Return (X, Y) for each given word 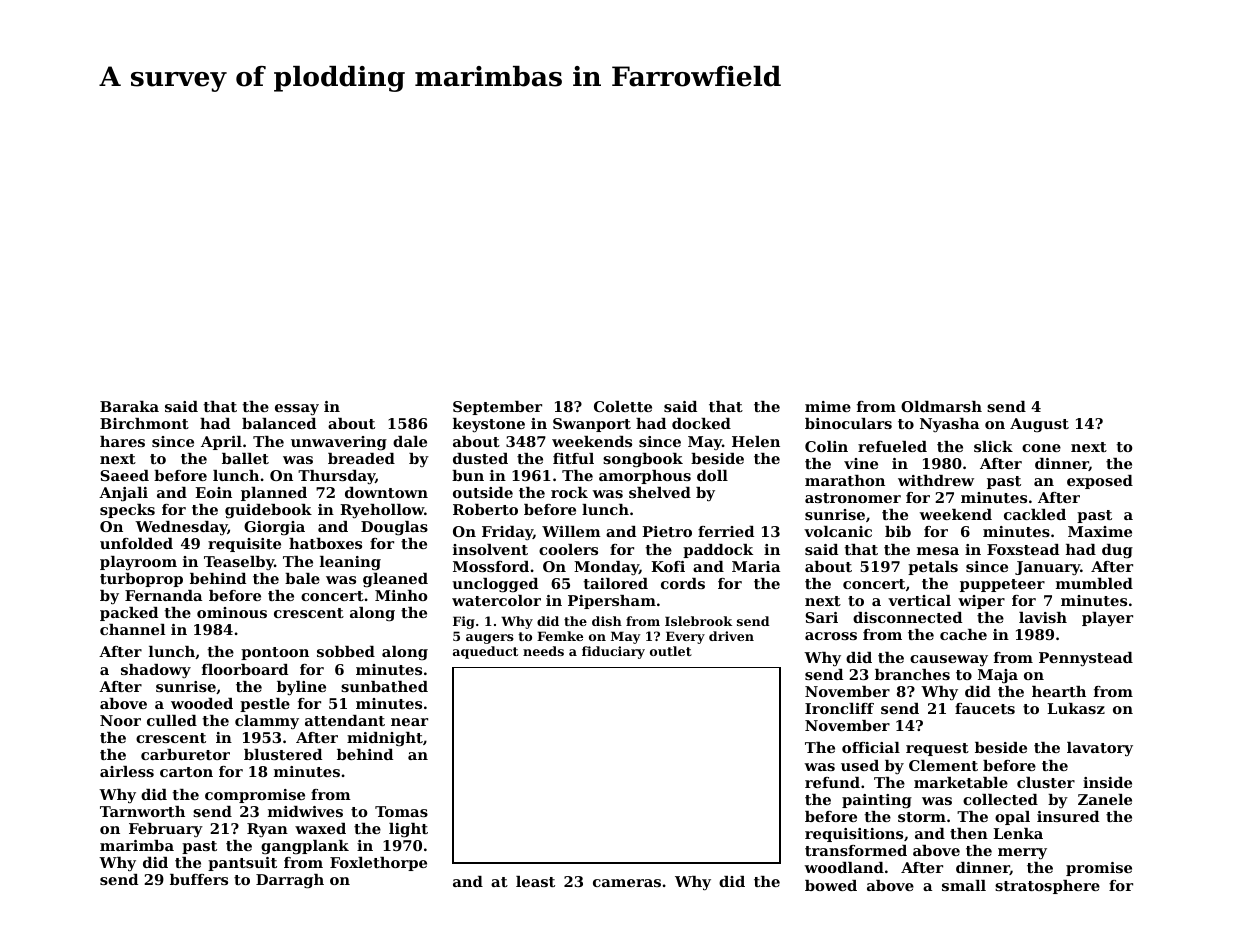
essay (297, 410)
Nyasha (949, 425)
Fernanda (163, 595)
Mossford (491, 566)
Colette (623, 406)
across (831, 636)
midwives (305, 811)
